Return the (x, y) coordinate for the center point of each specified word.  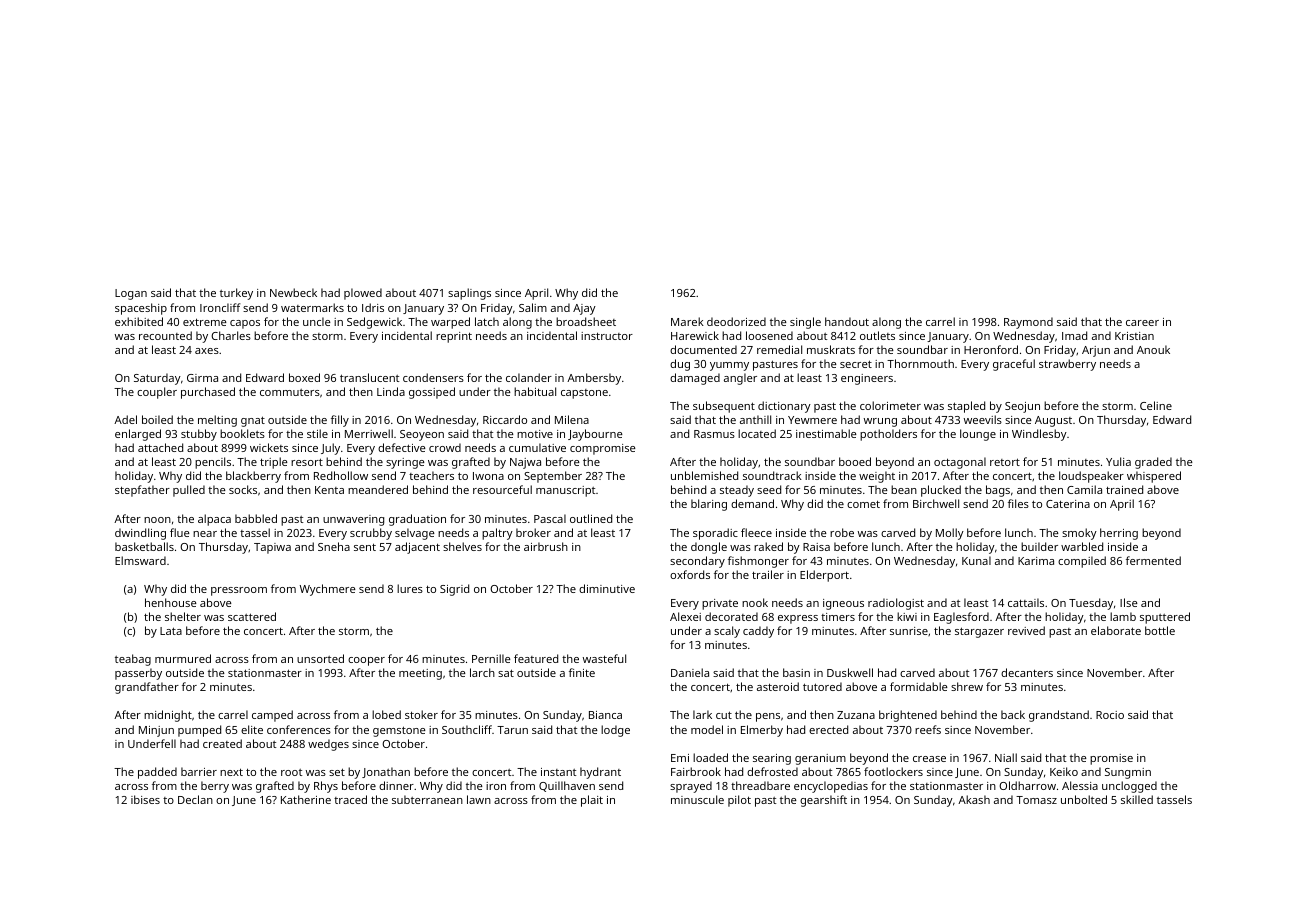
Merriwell (369, 433)
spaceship (141, 309)
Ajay (584, 309)
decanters (1027, 672)
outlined (591, 518)
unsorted (320, 658)
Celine (1156, 405)
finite (582, 672)
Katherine (306, 799)
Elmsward (140, 560)
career (1142, 323)
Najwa (525, 463)
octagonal (960, 463)
